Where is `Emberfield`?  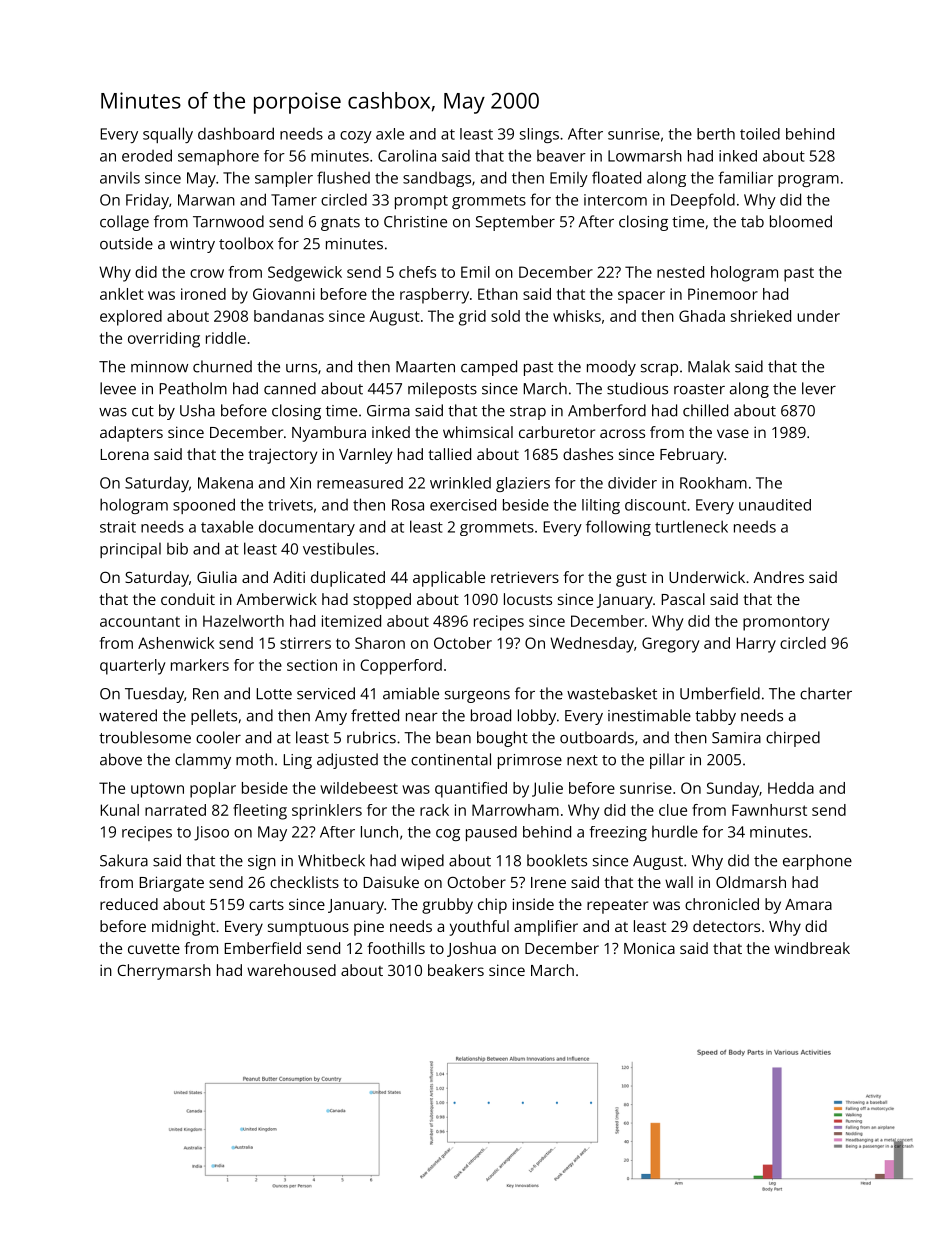 Emberfield is located at coordinates (263, 948).
